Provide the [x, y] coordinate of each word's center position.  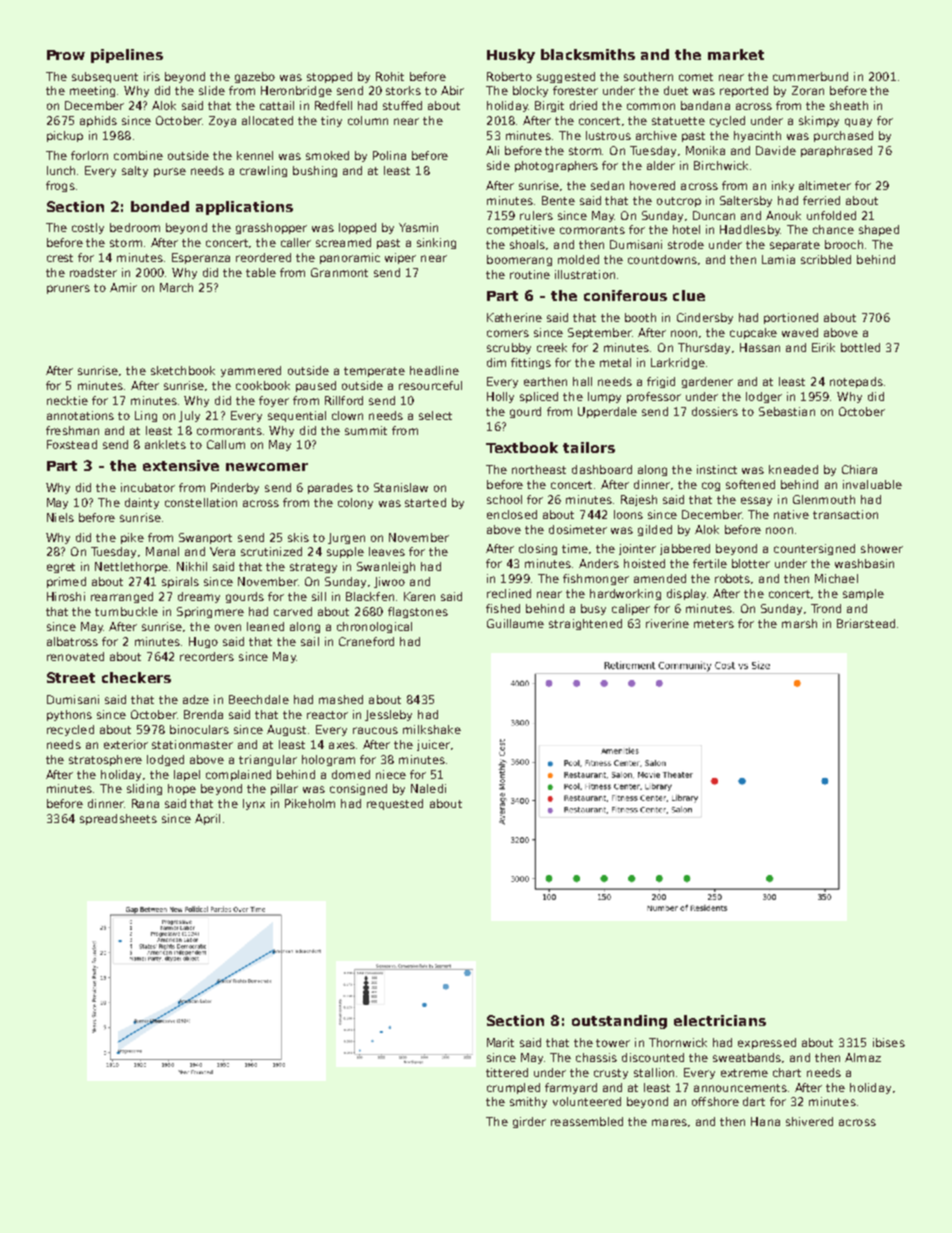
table [261, 272]
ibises [889, 1042]
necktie [67, 400]
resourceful [430, 385]
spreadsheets [118, 819]
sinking [436, 243]
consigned [358, 789]
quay [858, 122]
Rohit [390, 76]
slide [212, 90]
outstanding [619, 1022]
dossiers [715, 411]
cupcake [753, 333]
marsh [799, 623]
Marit [500, 1042]
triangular [268, 760]
